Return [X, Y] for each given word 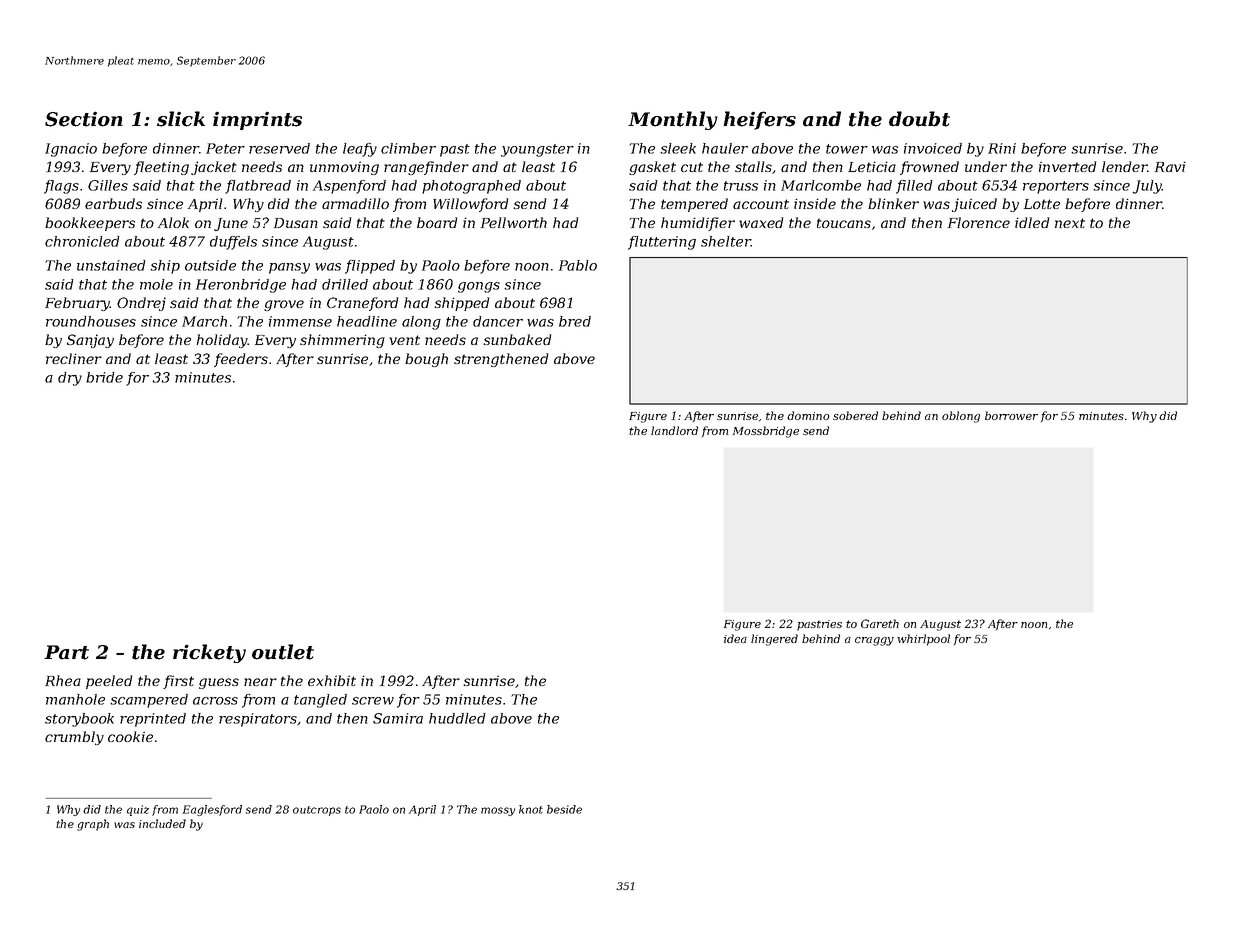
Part [66, 652]
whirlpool [923, 640]
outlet [283, 652]
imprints [257, 120]
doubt [919, 119]
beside [564, 809]
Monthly [673, 120]
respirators [258, 720]
